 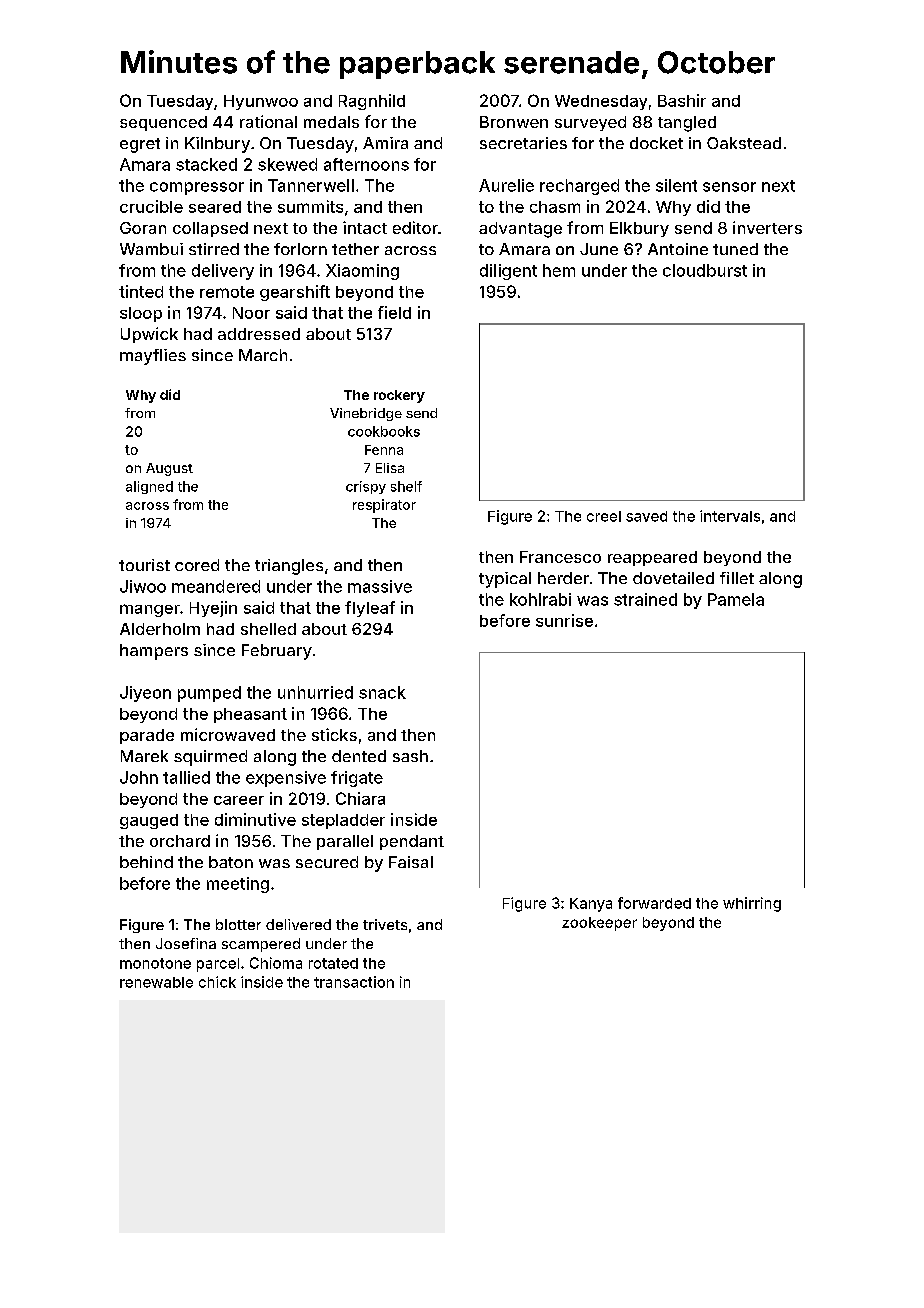 What do you see at coordinates (151, 206) in the screenshot?
I see `crucible` at bounding box center [151, 206].
